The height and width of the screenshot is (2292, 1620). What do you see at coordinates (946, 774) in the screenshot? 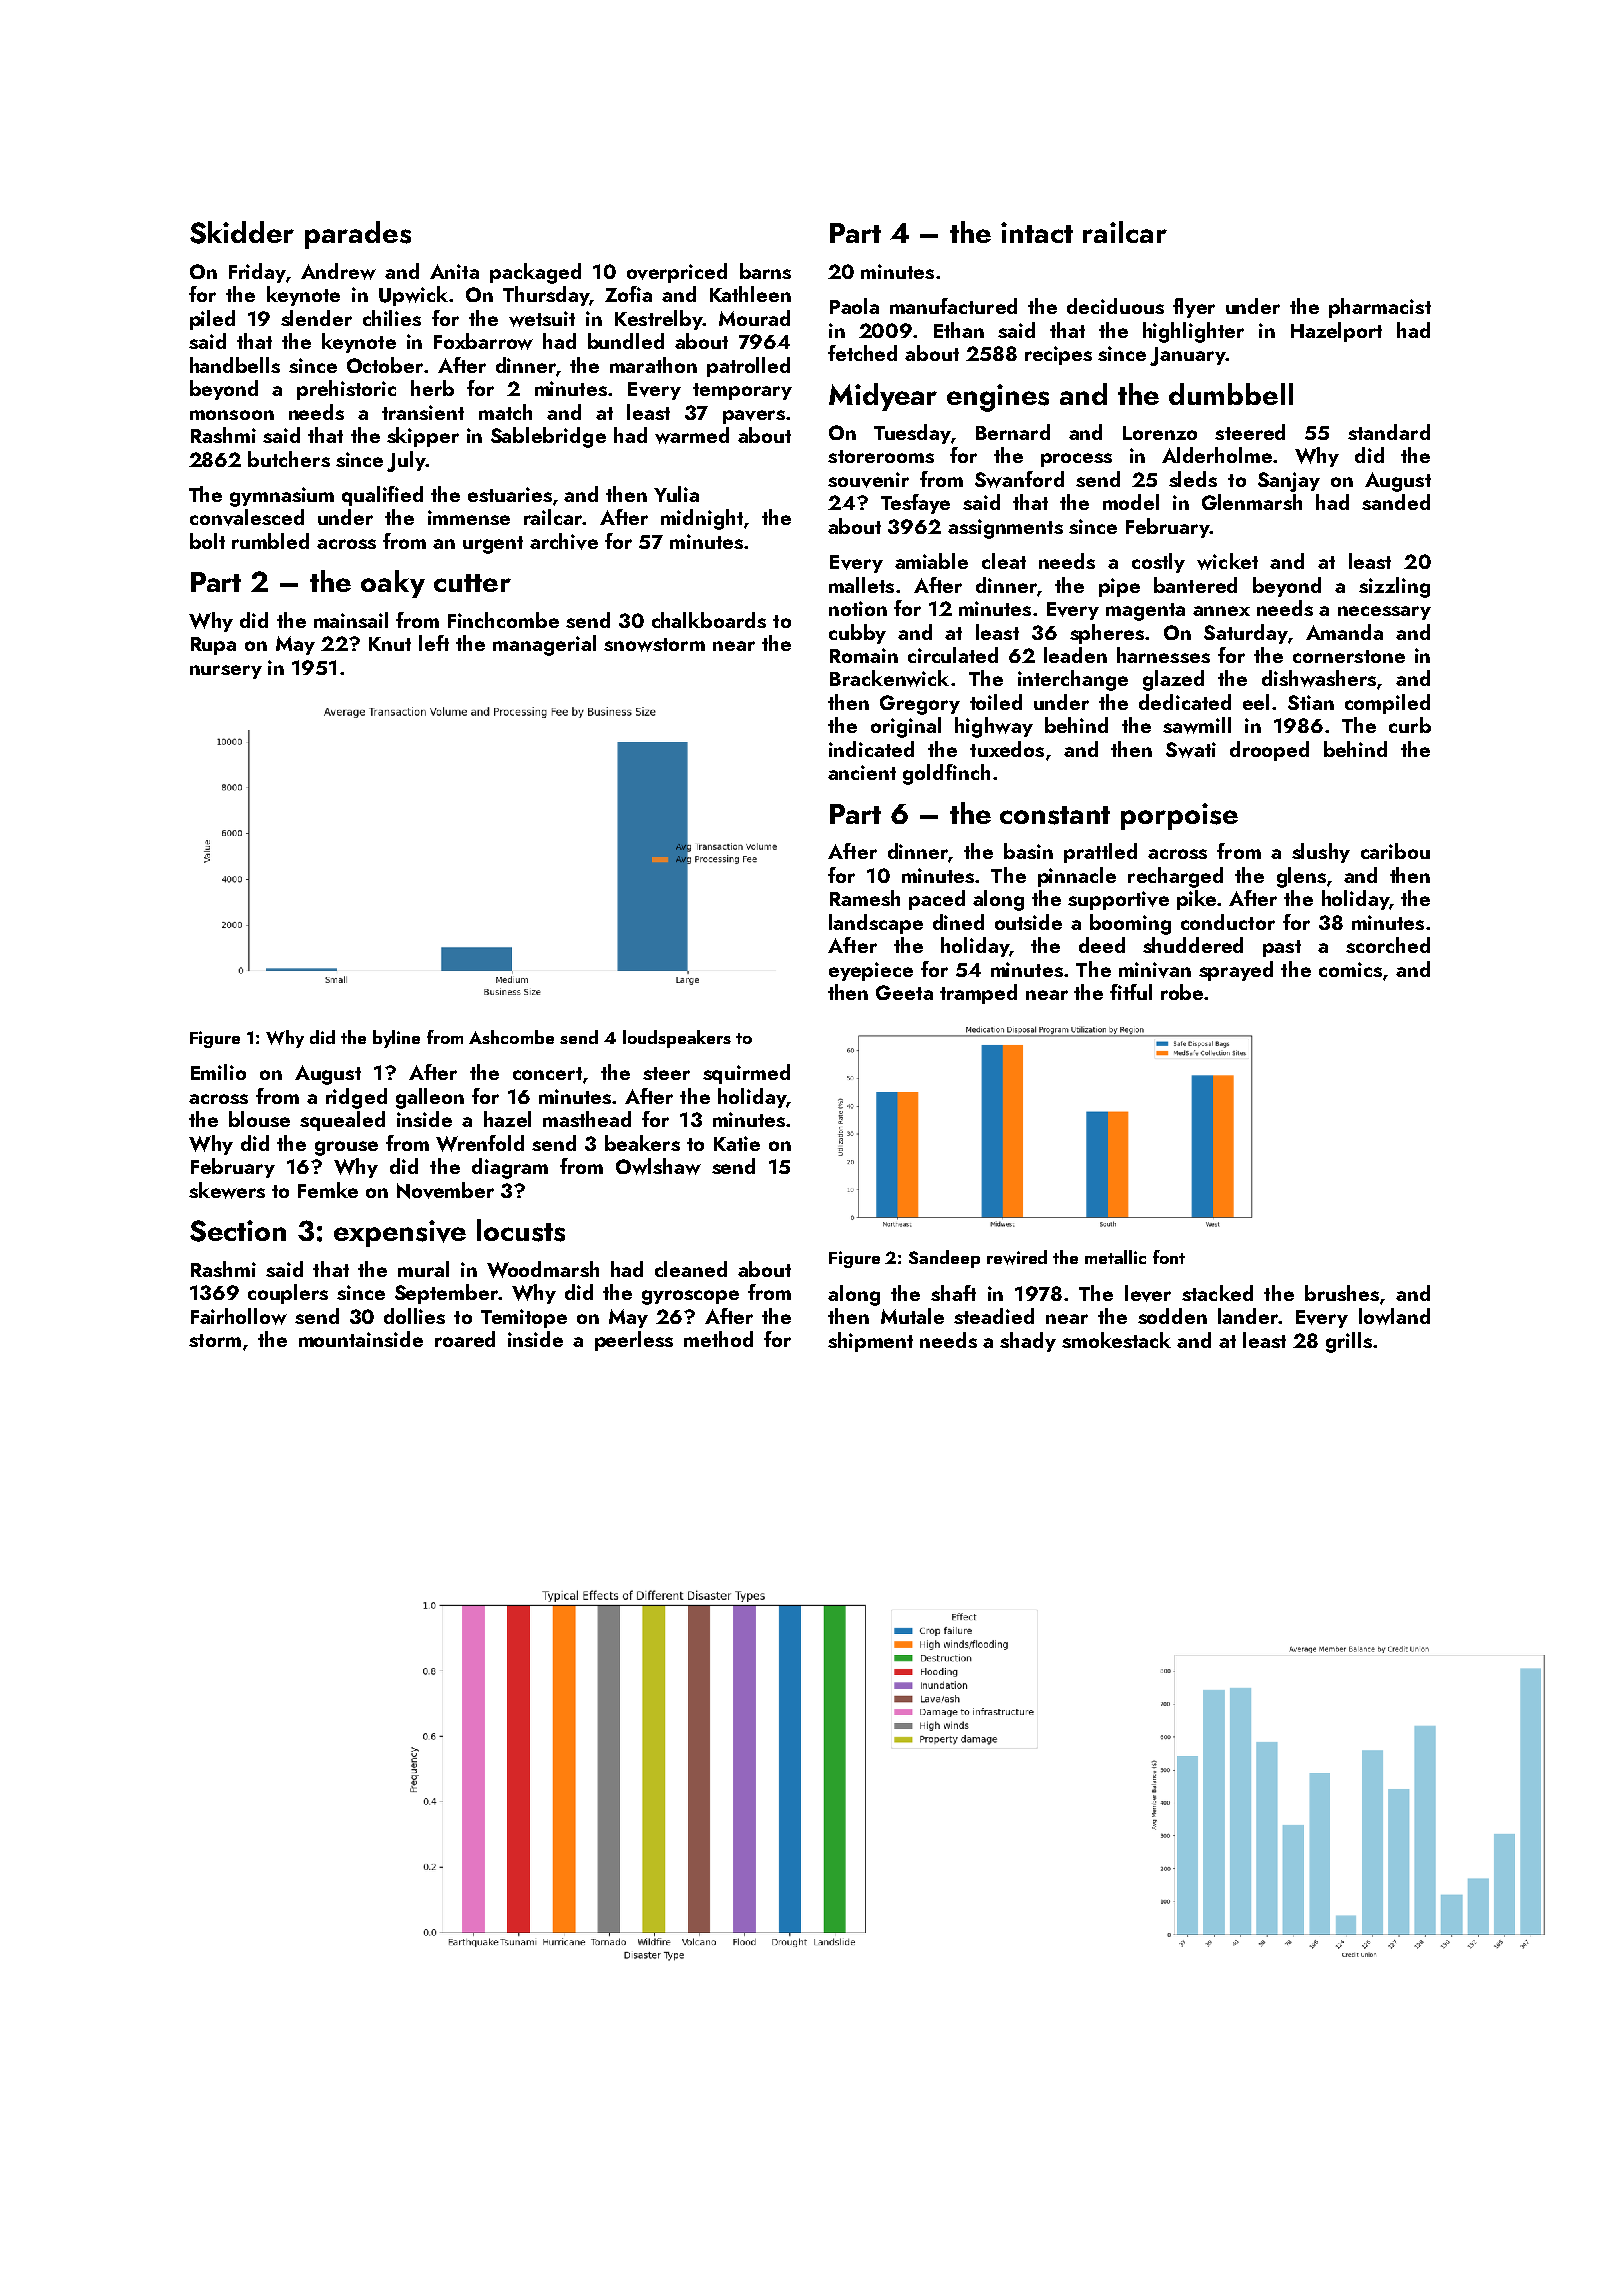
I see `goldfinch` at bounding box center [946, 774].
